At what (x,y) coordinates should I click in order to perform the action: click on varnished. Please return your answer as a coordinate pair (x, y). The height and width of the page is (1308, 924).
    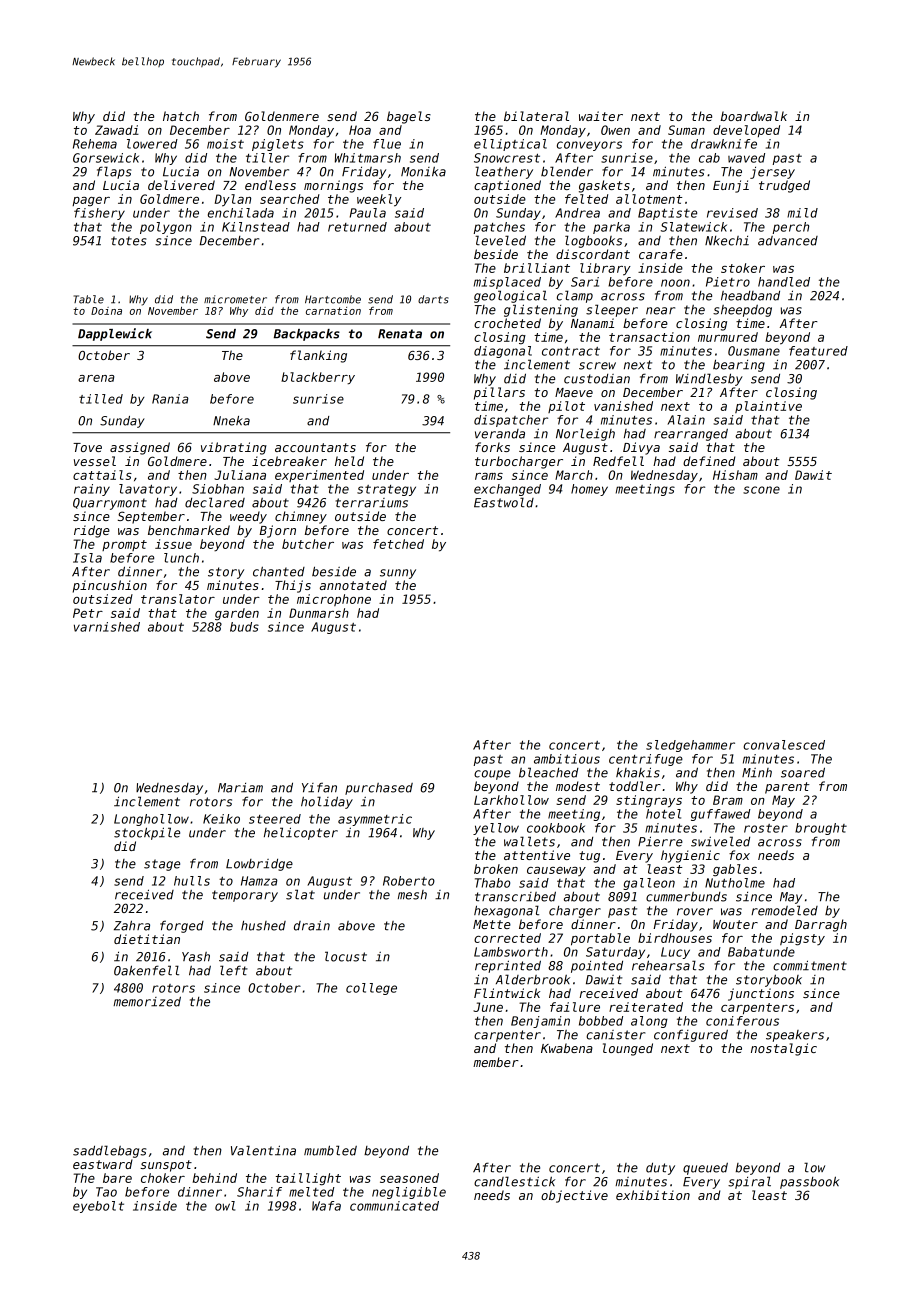
    Looking at the image, I should click on (107, 627).
